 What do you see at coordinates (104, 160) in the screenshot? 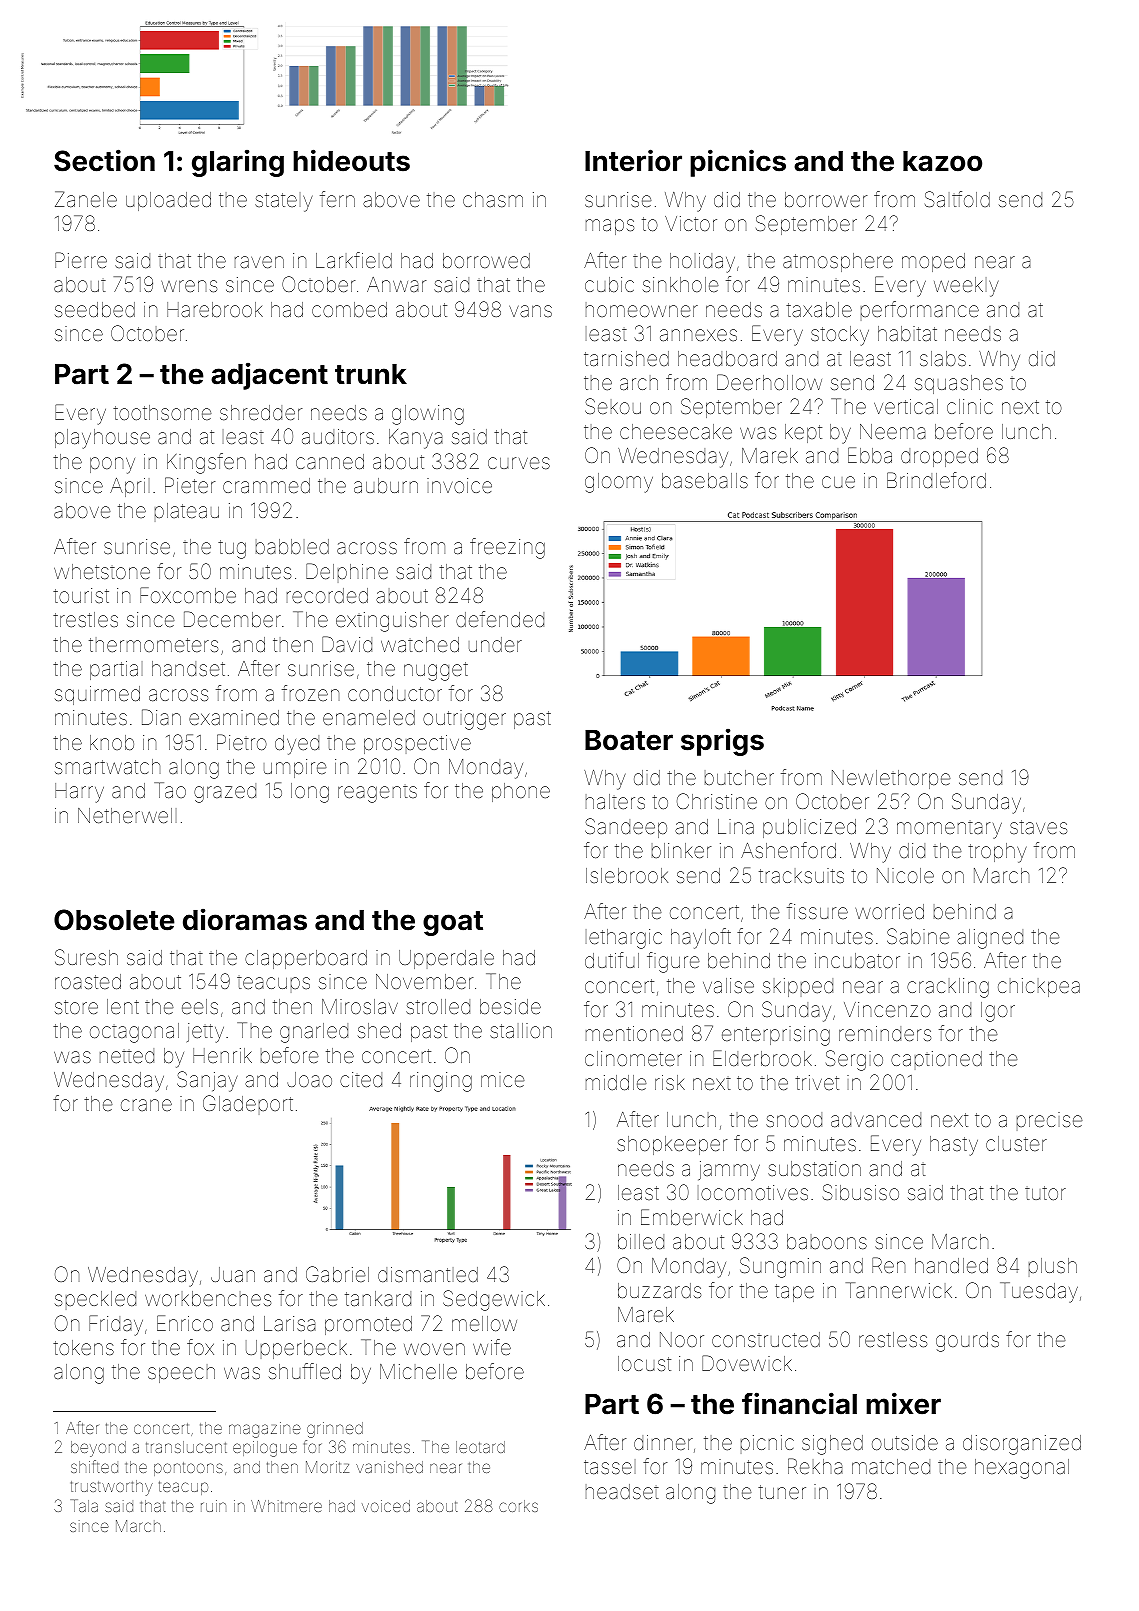
I see `Section` at bounding box center [104, 160].
